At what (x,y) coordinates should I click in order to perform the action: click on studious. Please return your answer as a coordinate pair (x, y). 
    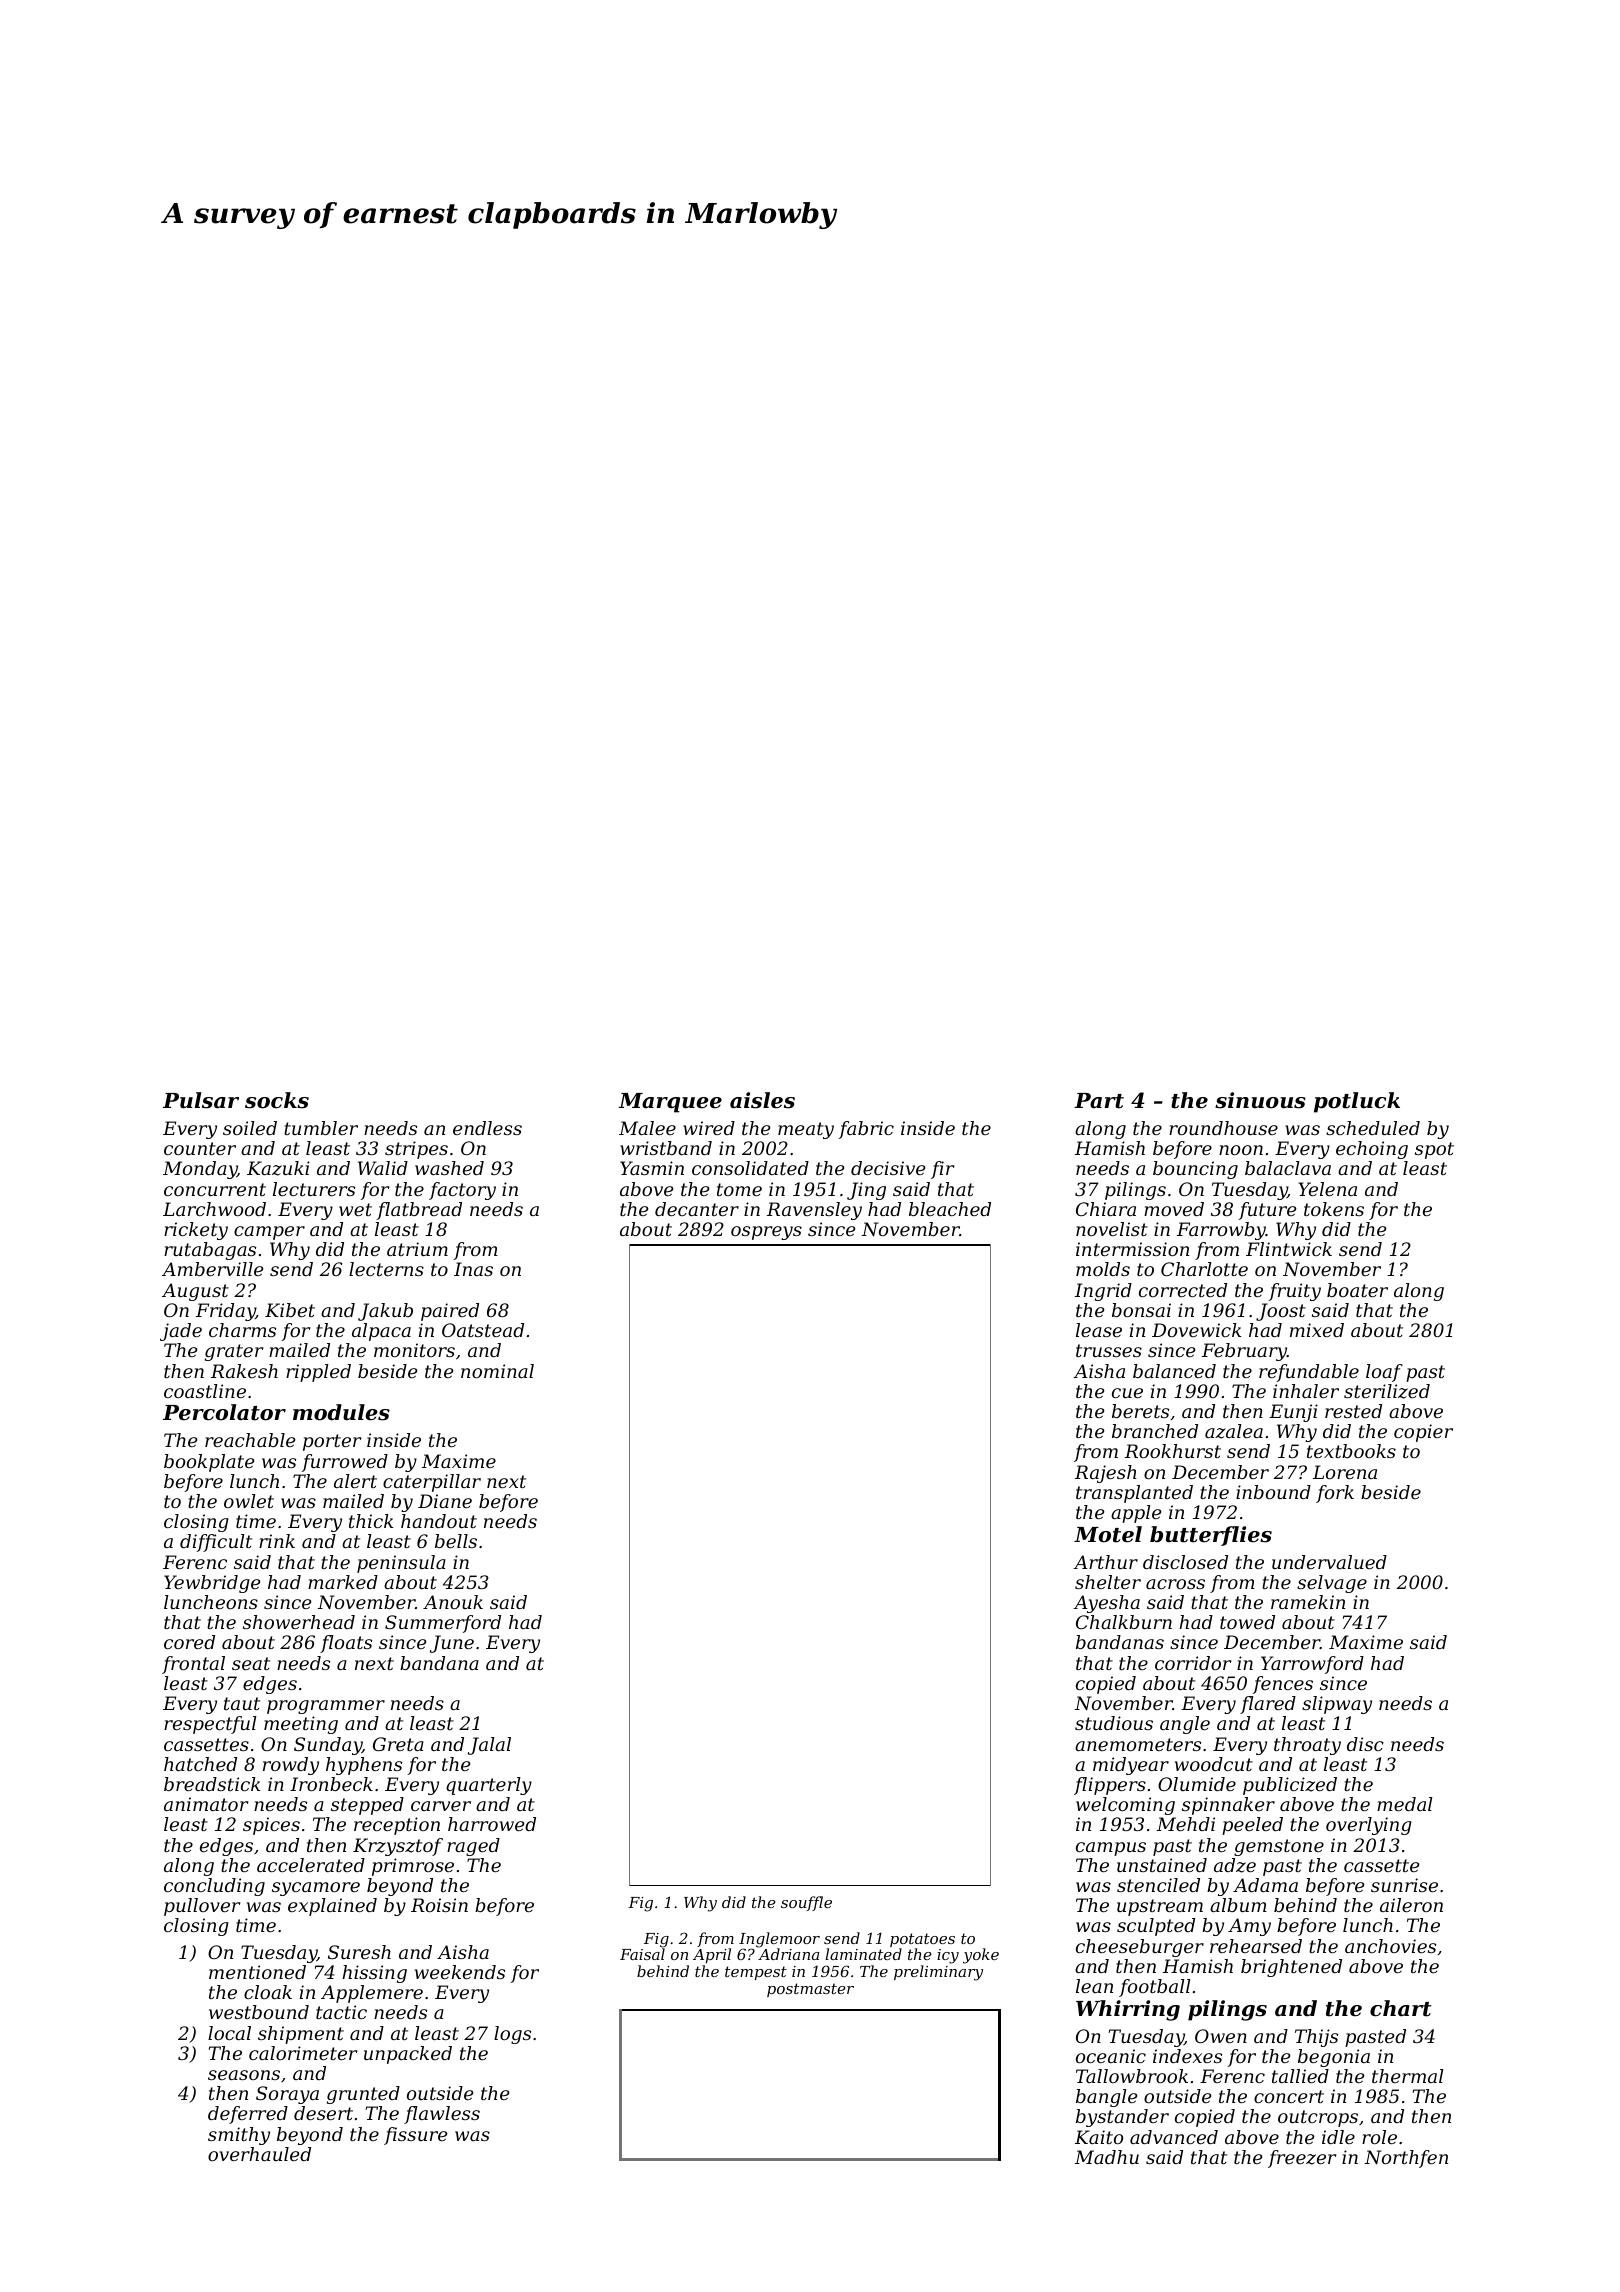
    Looking at the image, I should click on (1114, 1723).
